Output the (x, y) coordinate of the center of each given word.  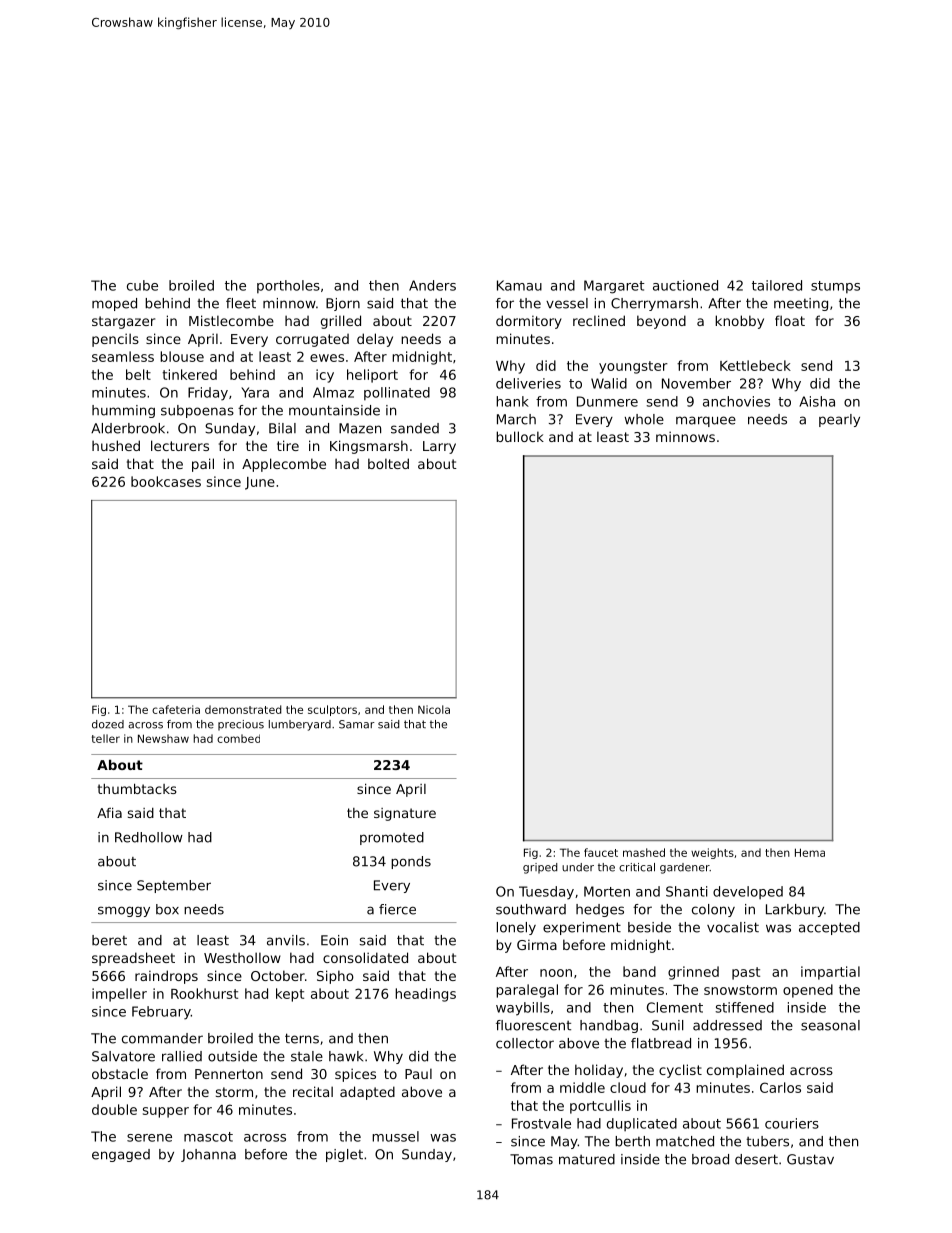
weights (712, 853)
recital (313, 1091)
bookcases (166, 481)
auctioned (685, 285)
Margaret (614, 287)
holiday (599, 1071)
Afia (109, 812)
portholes (288, 287)
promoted (392, 838)
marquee (706, 421)
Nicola (434, 709)
